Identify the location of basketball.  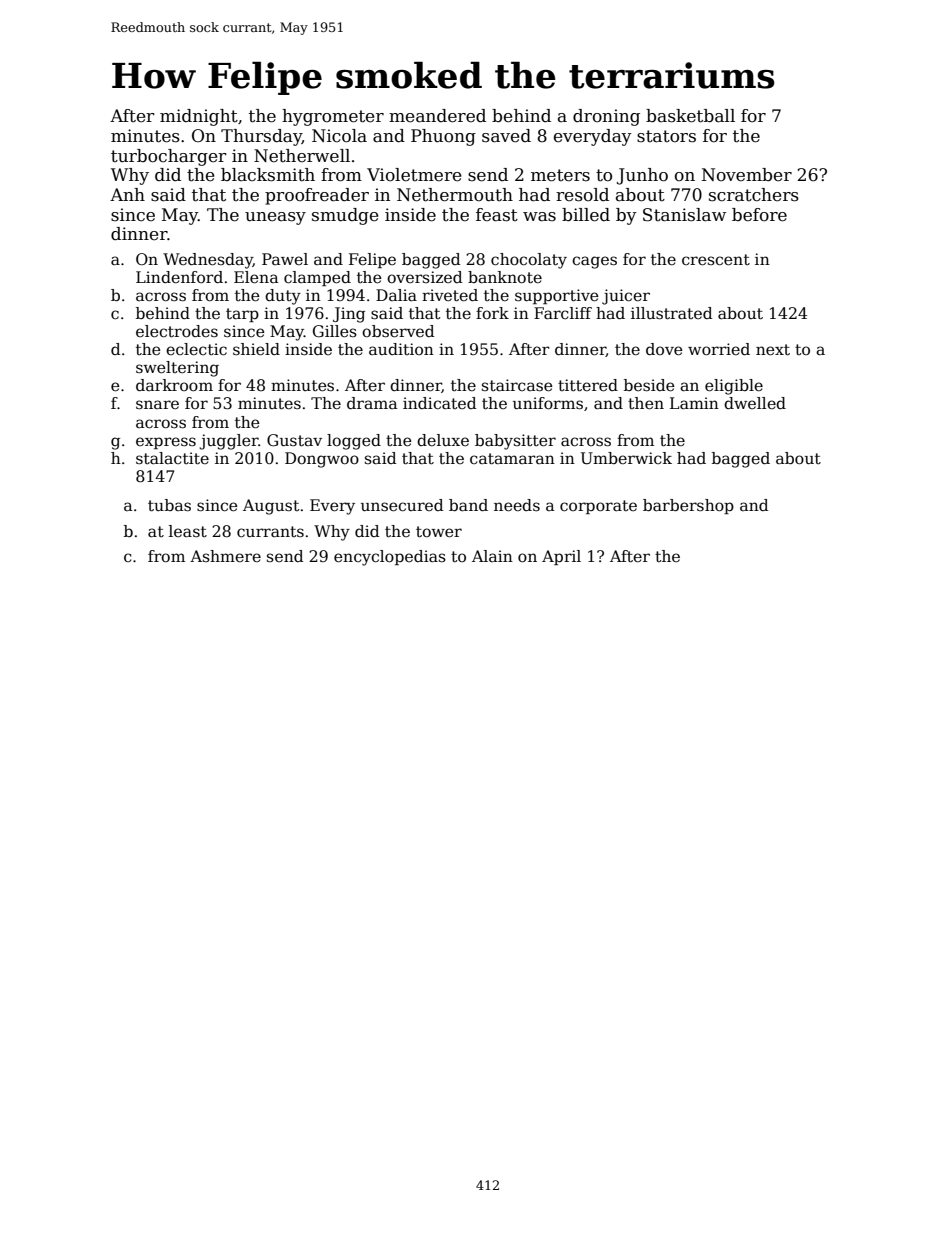
(690, 116).
